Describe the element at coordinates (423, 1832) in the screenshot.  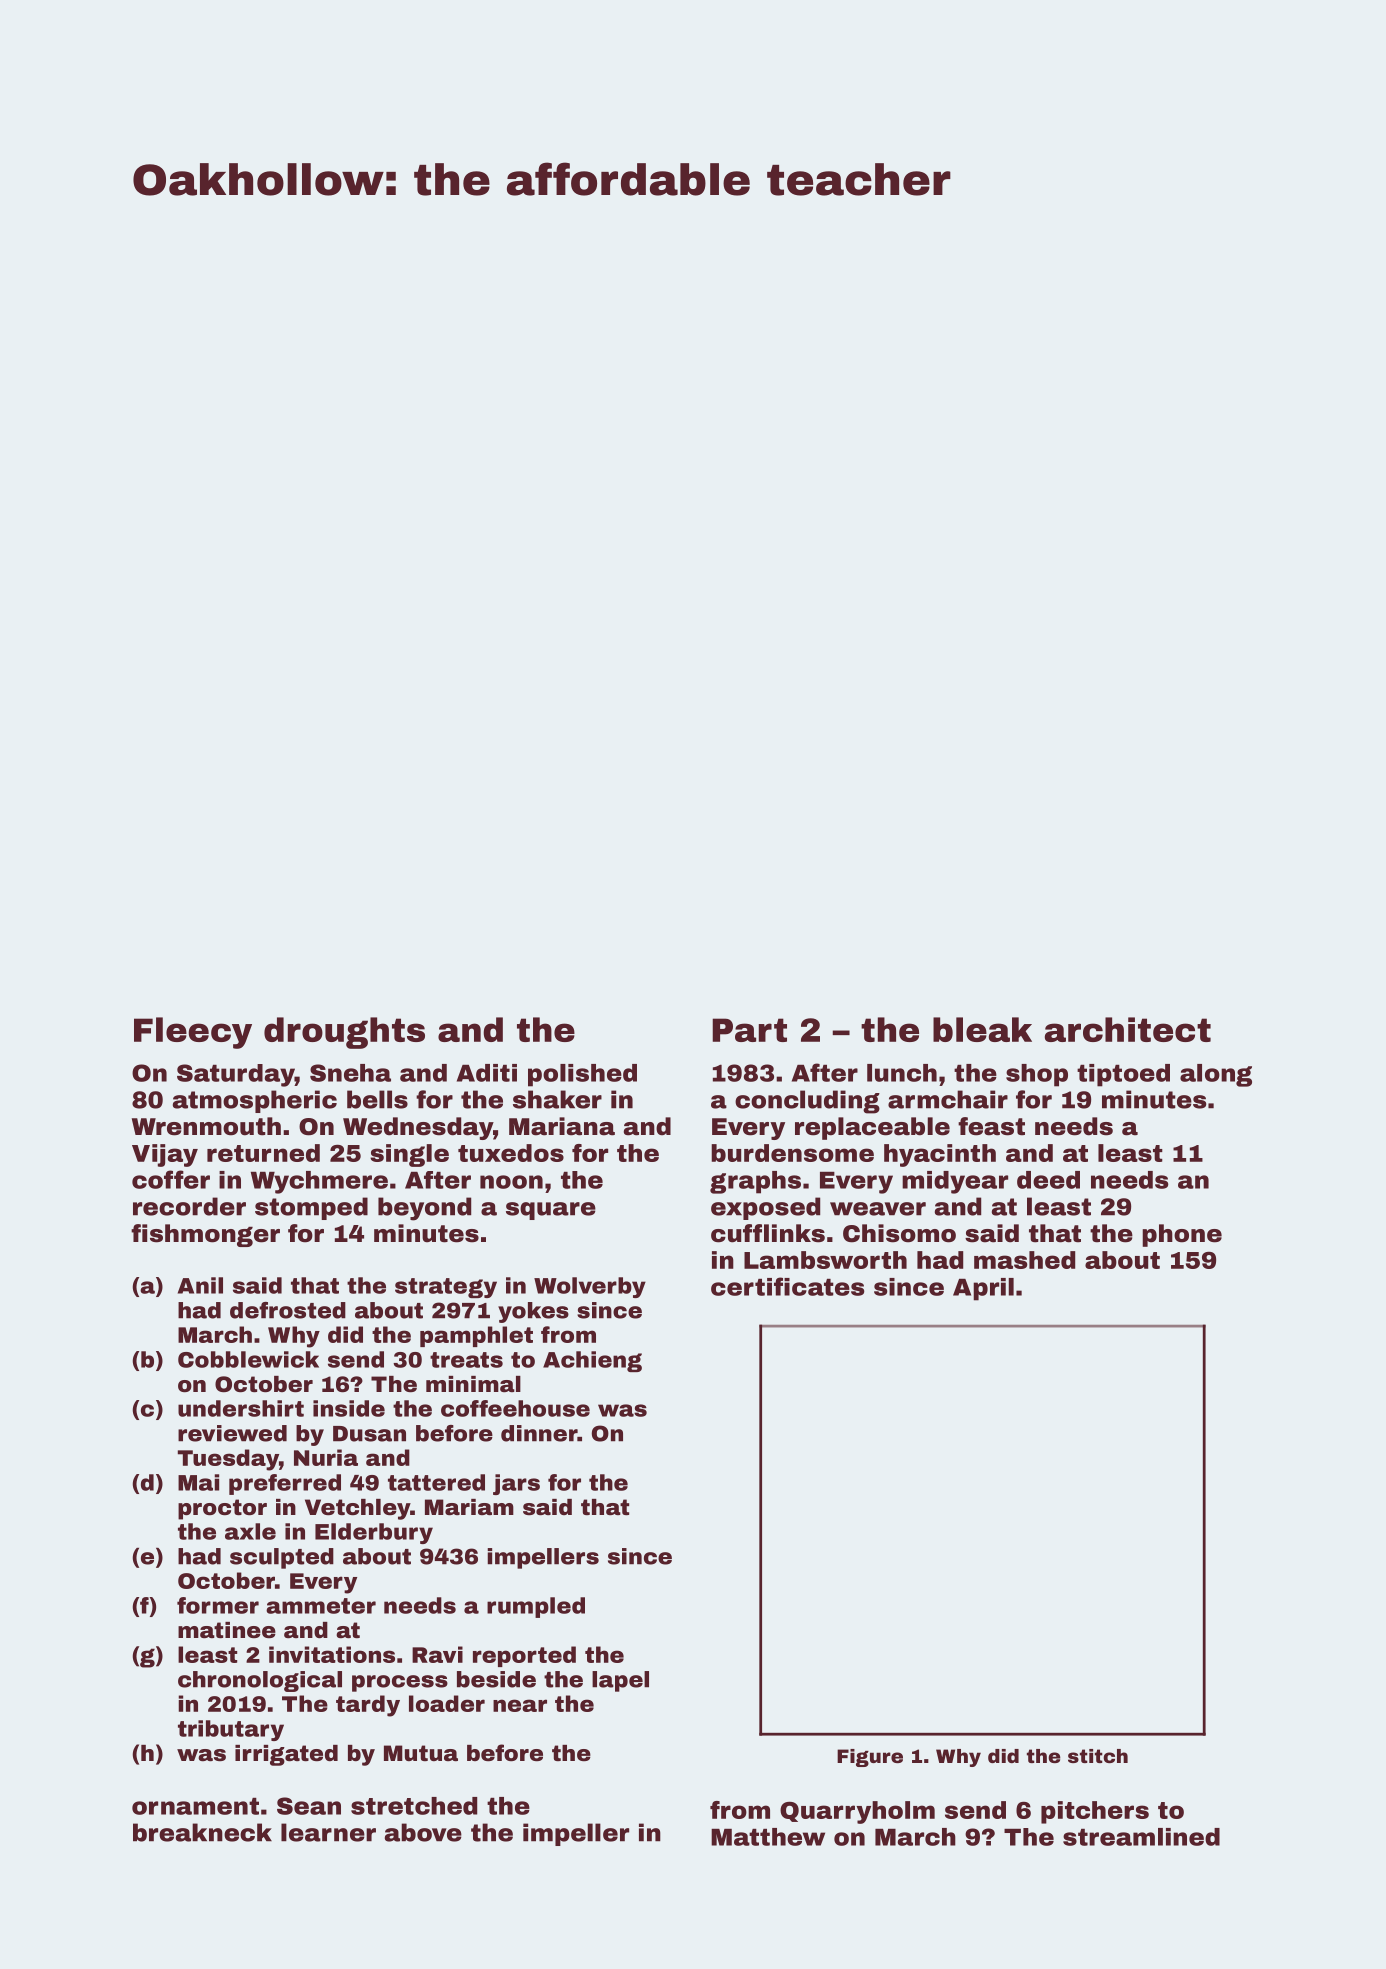
I see `above` at that location.
